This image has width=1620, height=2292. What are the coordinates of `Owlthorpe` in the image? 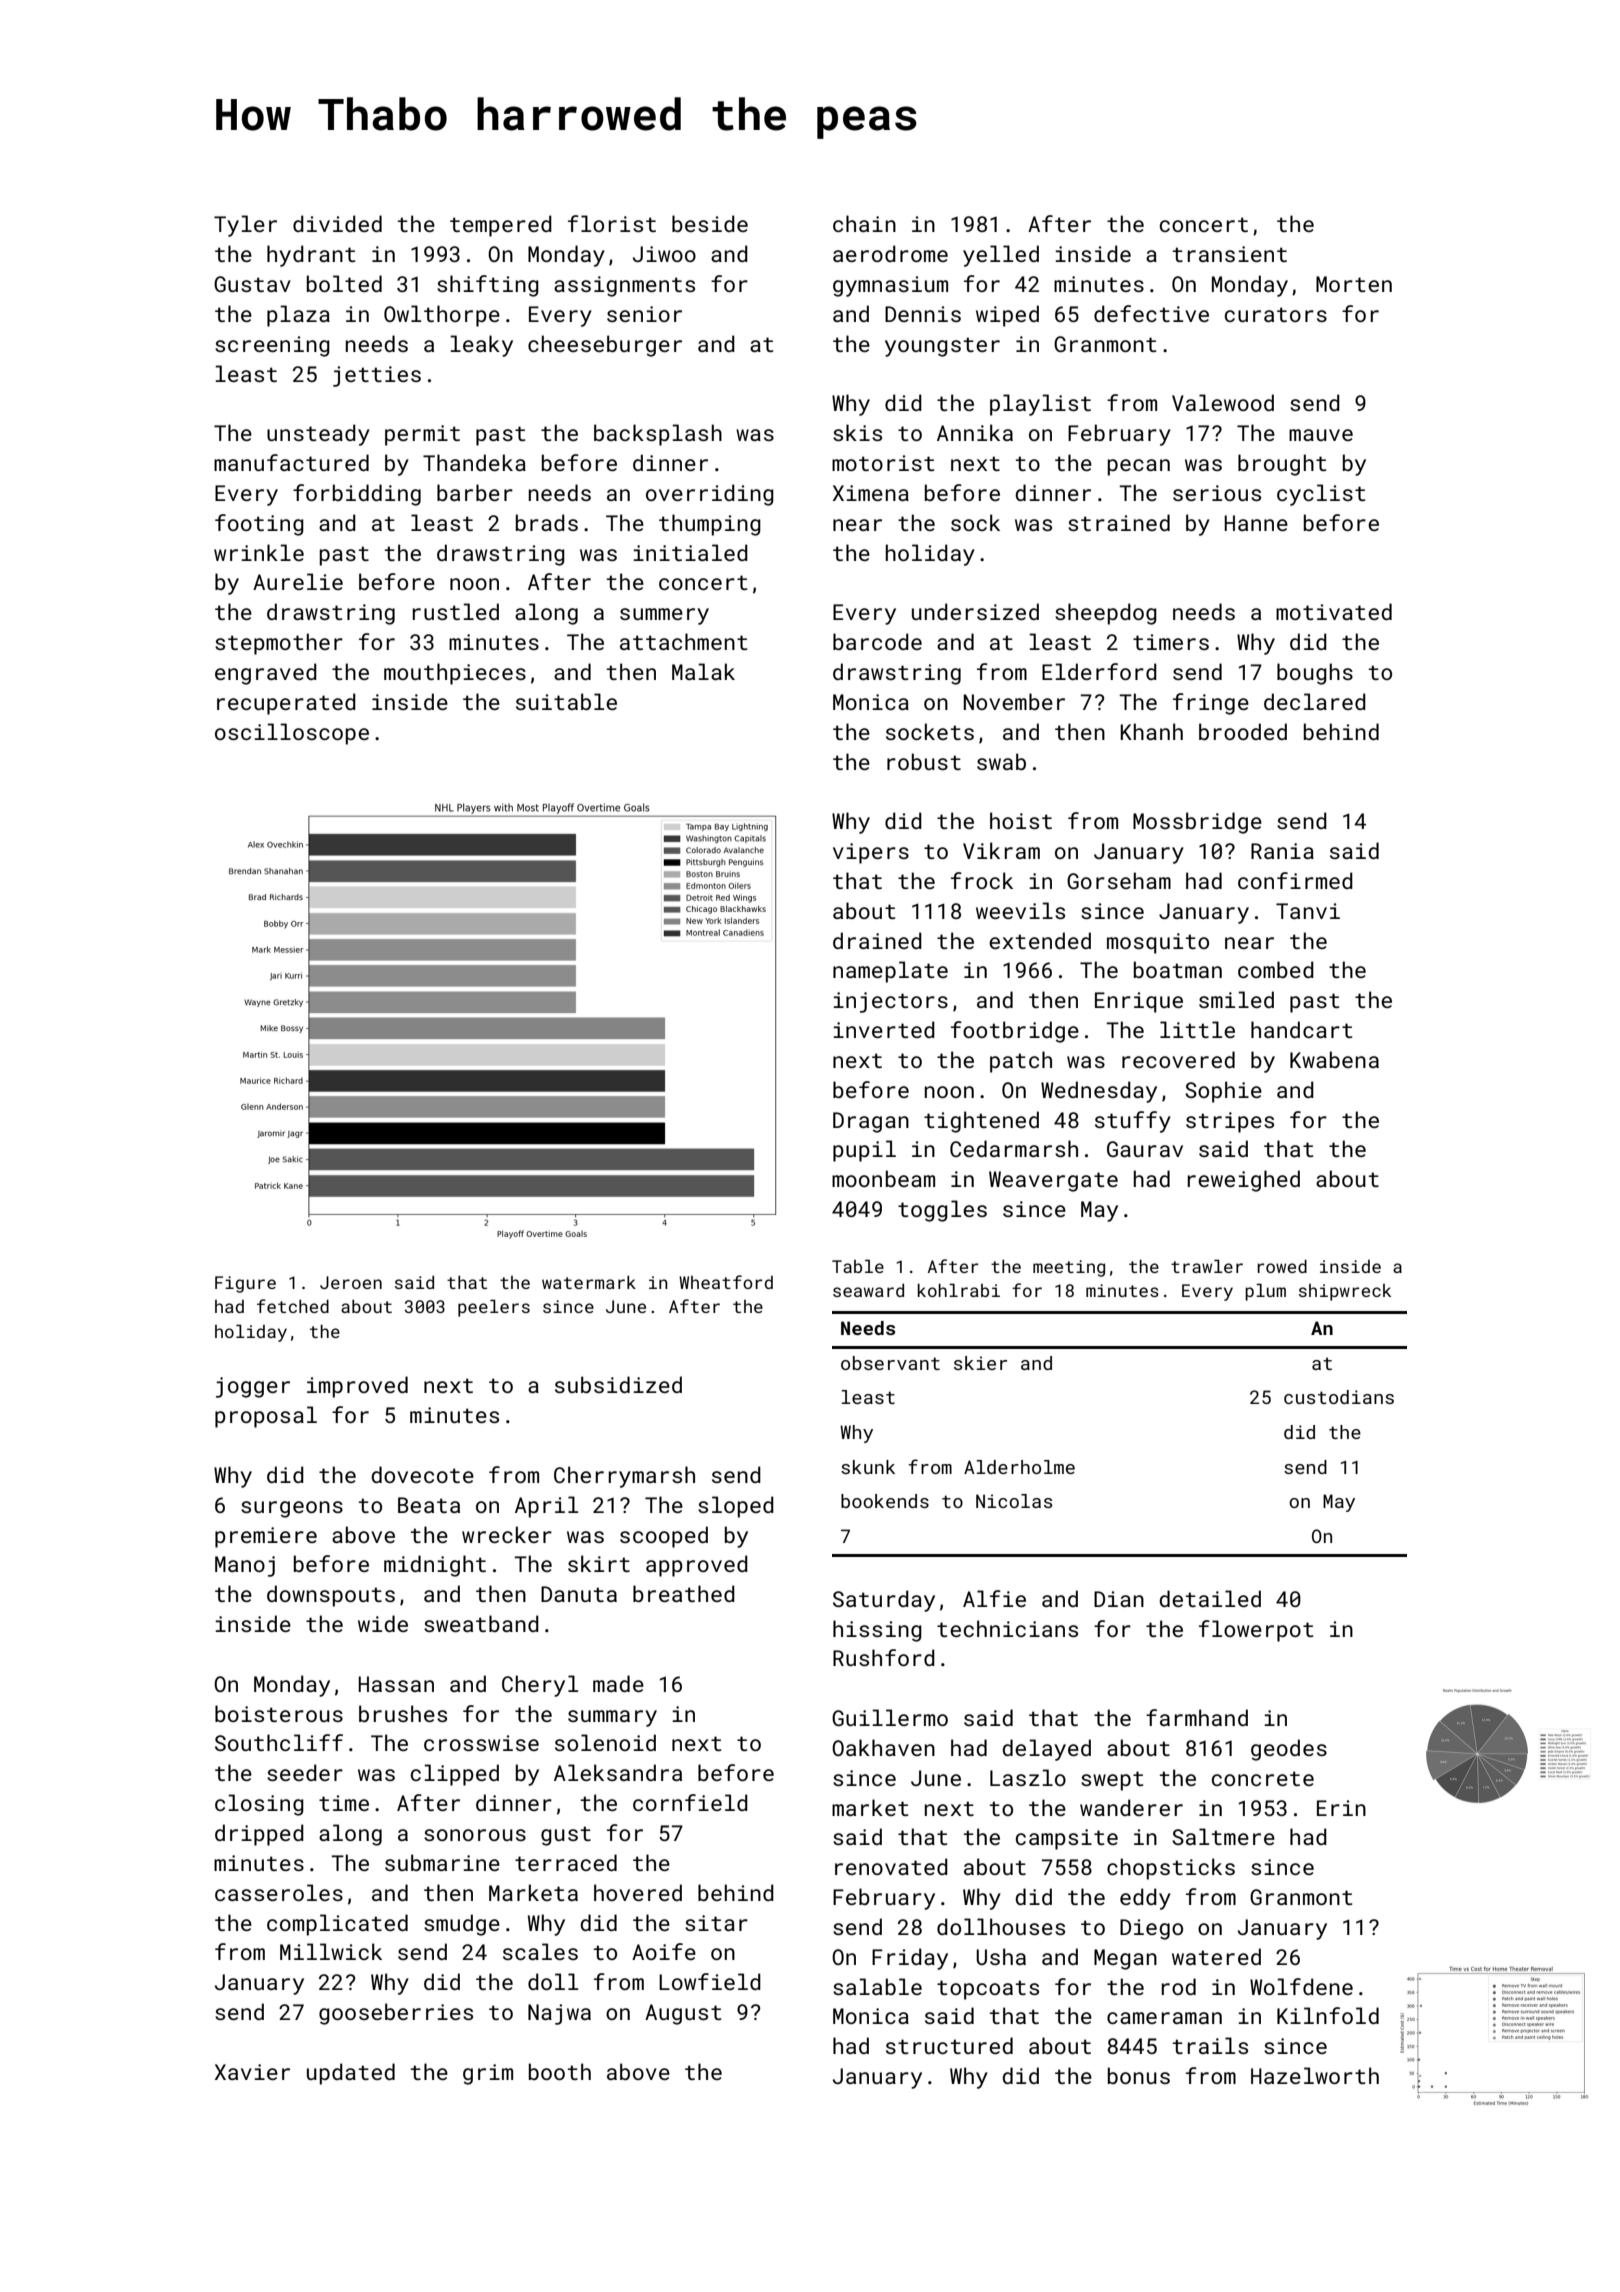 It's located at (442, 316).
